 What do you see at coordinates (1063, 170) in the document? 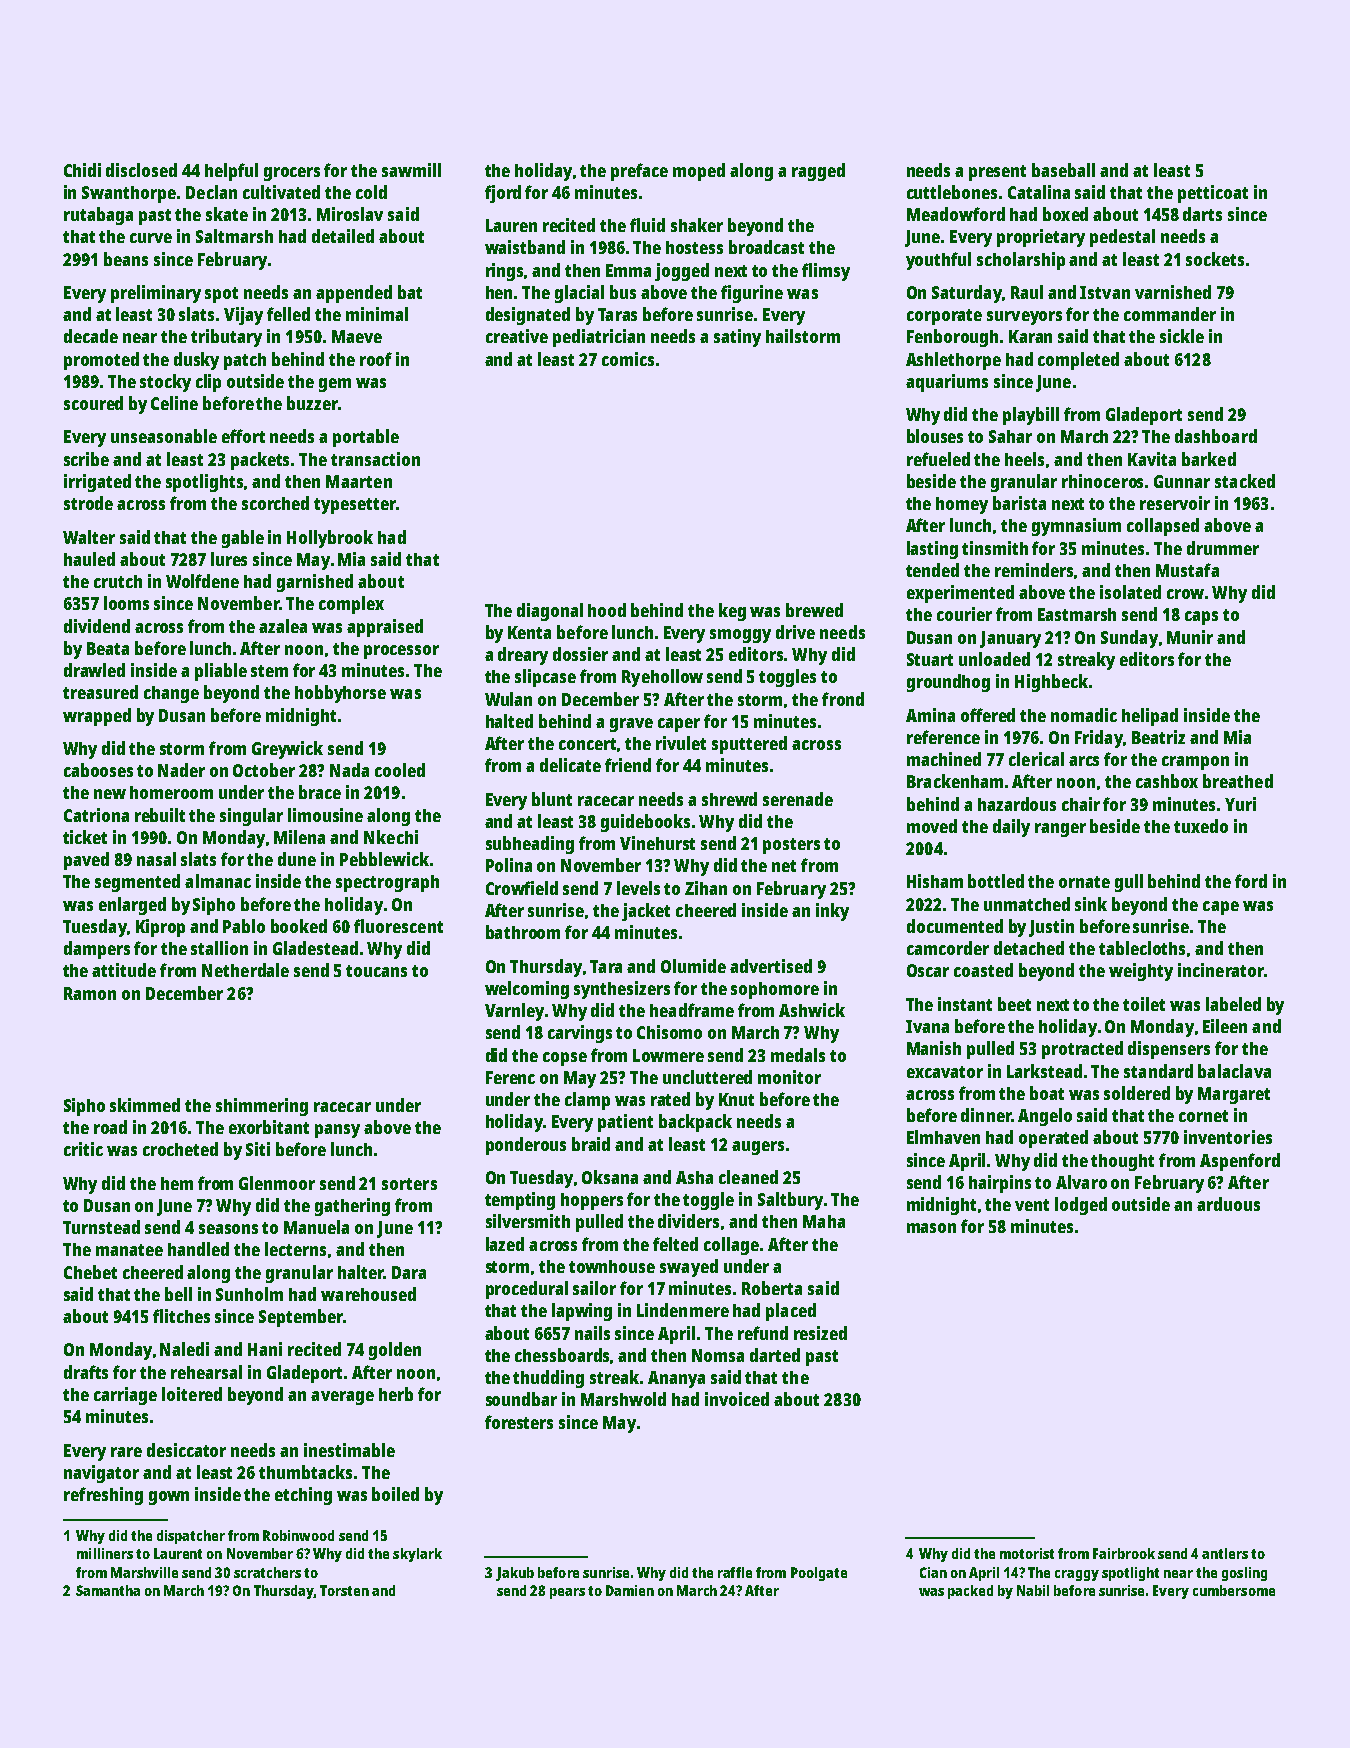
I see `baseball` at bounding box center [1063, 170].
